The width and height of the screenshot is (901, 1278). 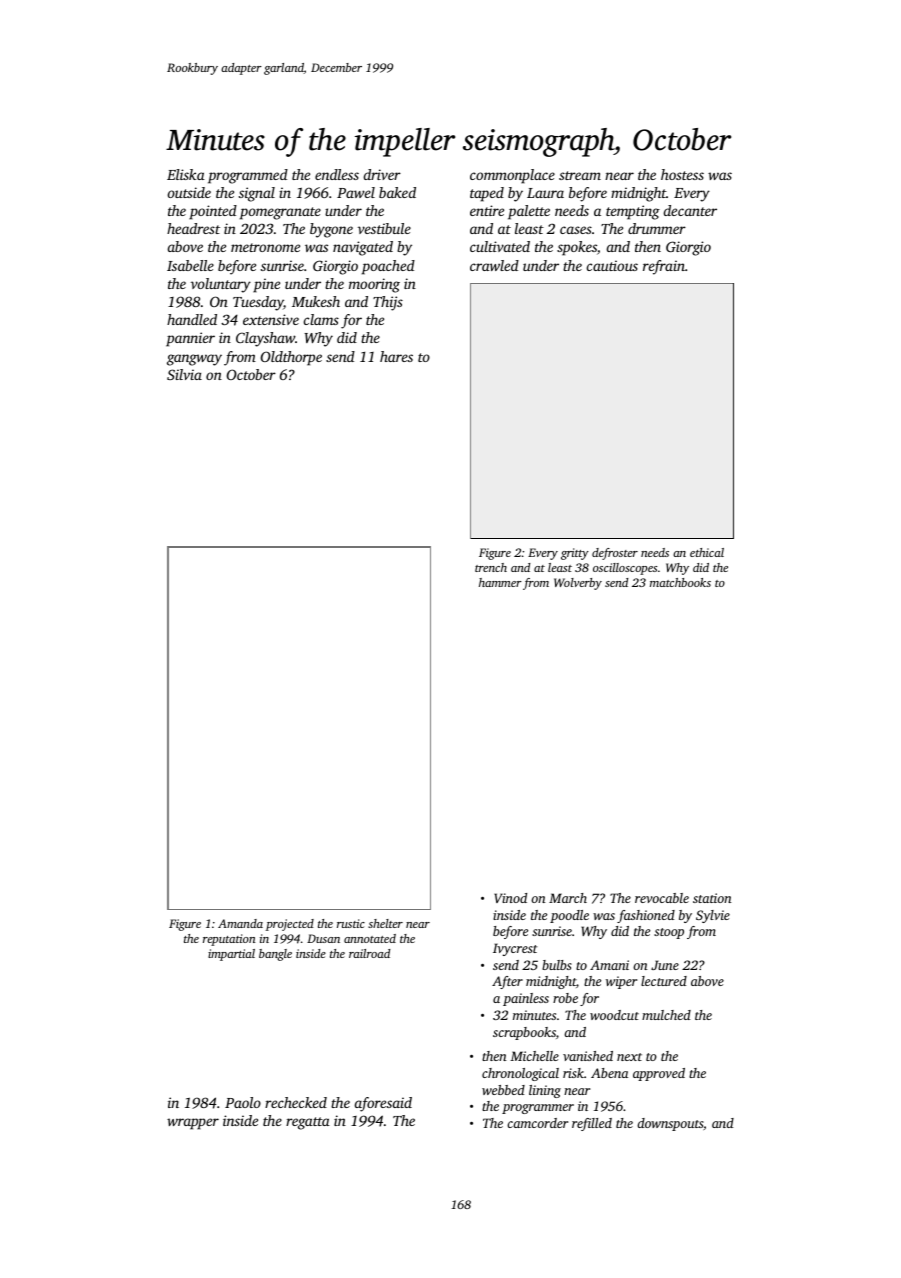 What do you see at coordinates (682, 174) in the screenshot?
I see `hostess` at bounding box center [682, 174].
